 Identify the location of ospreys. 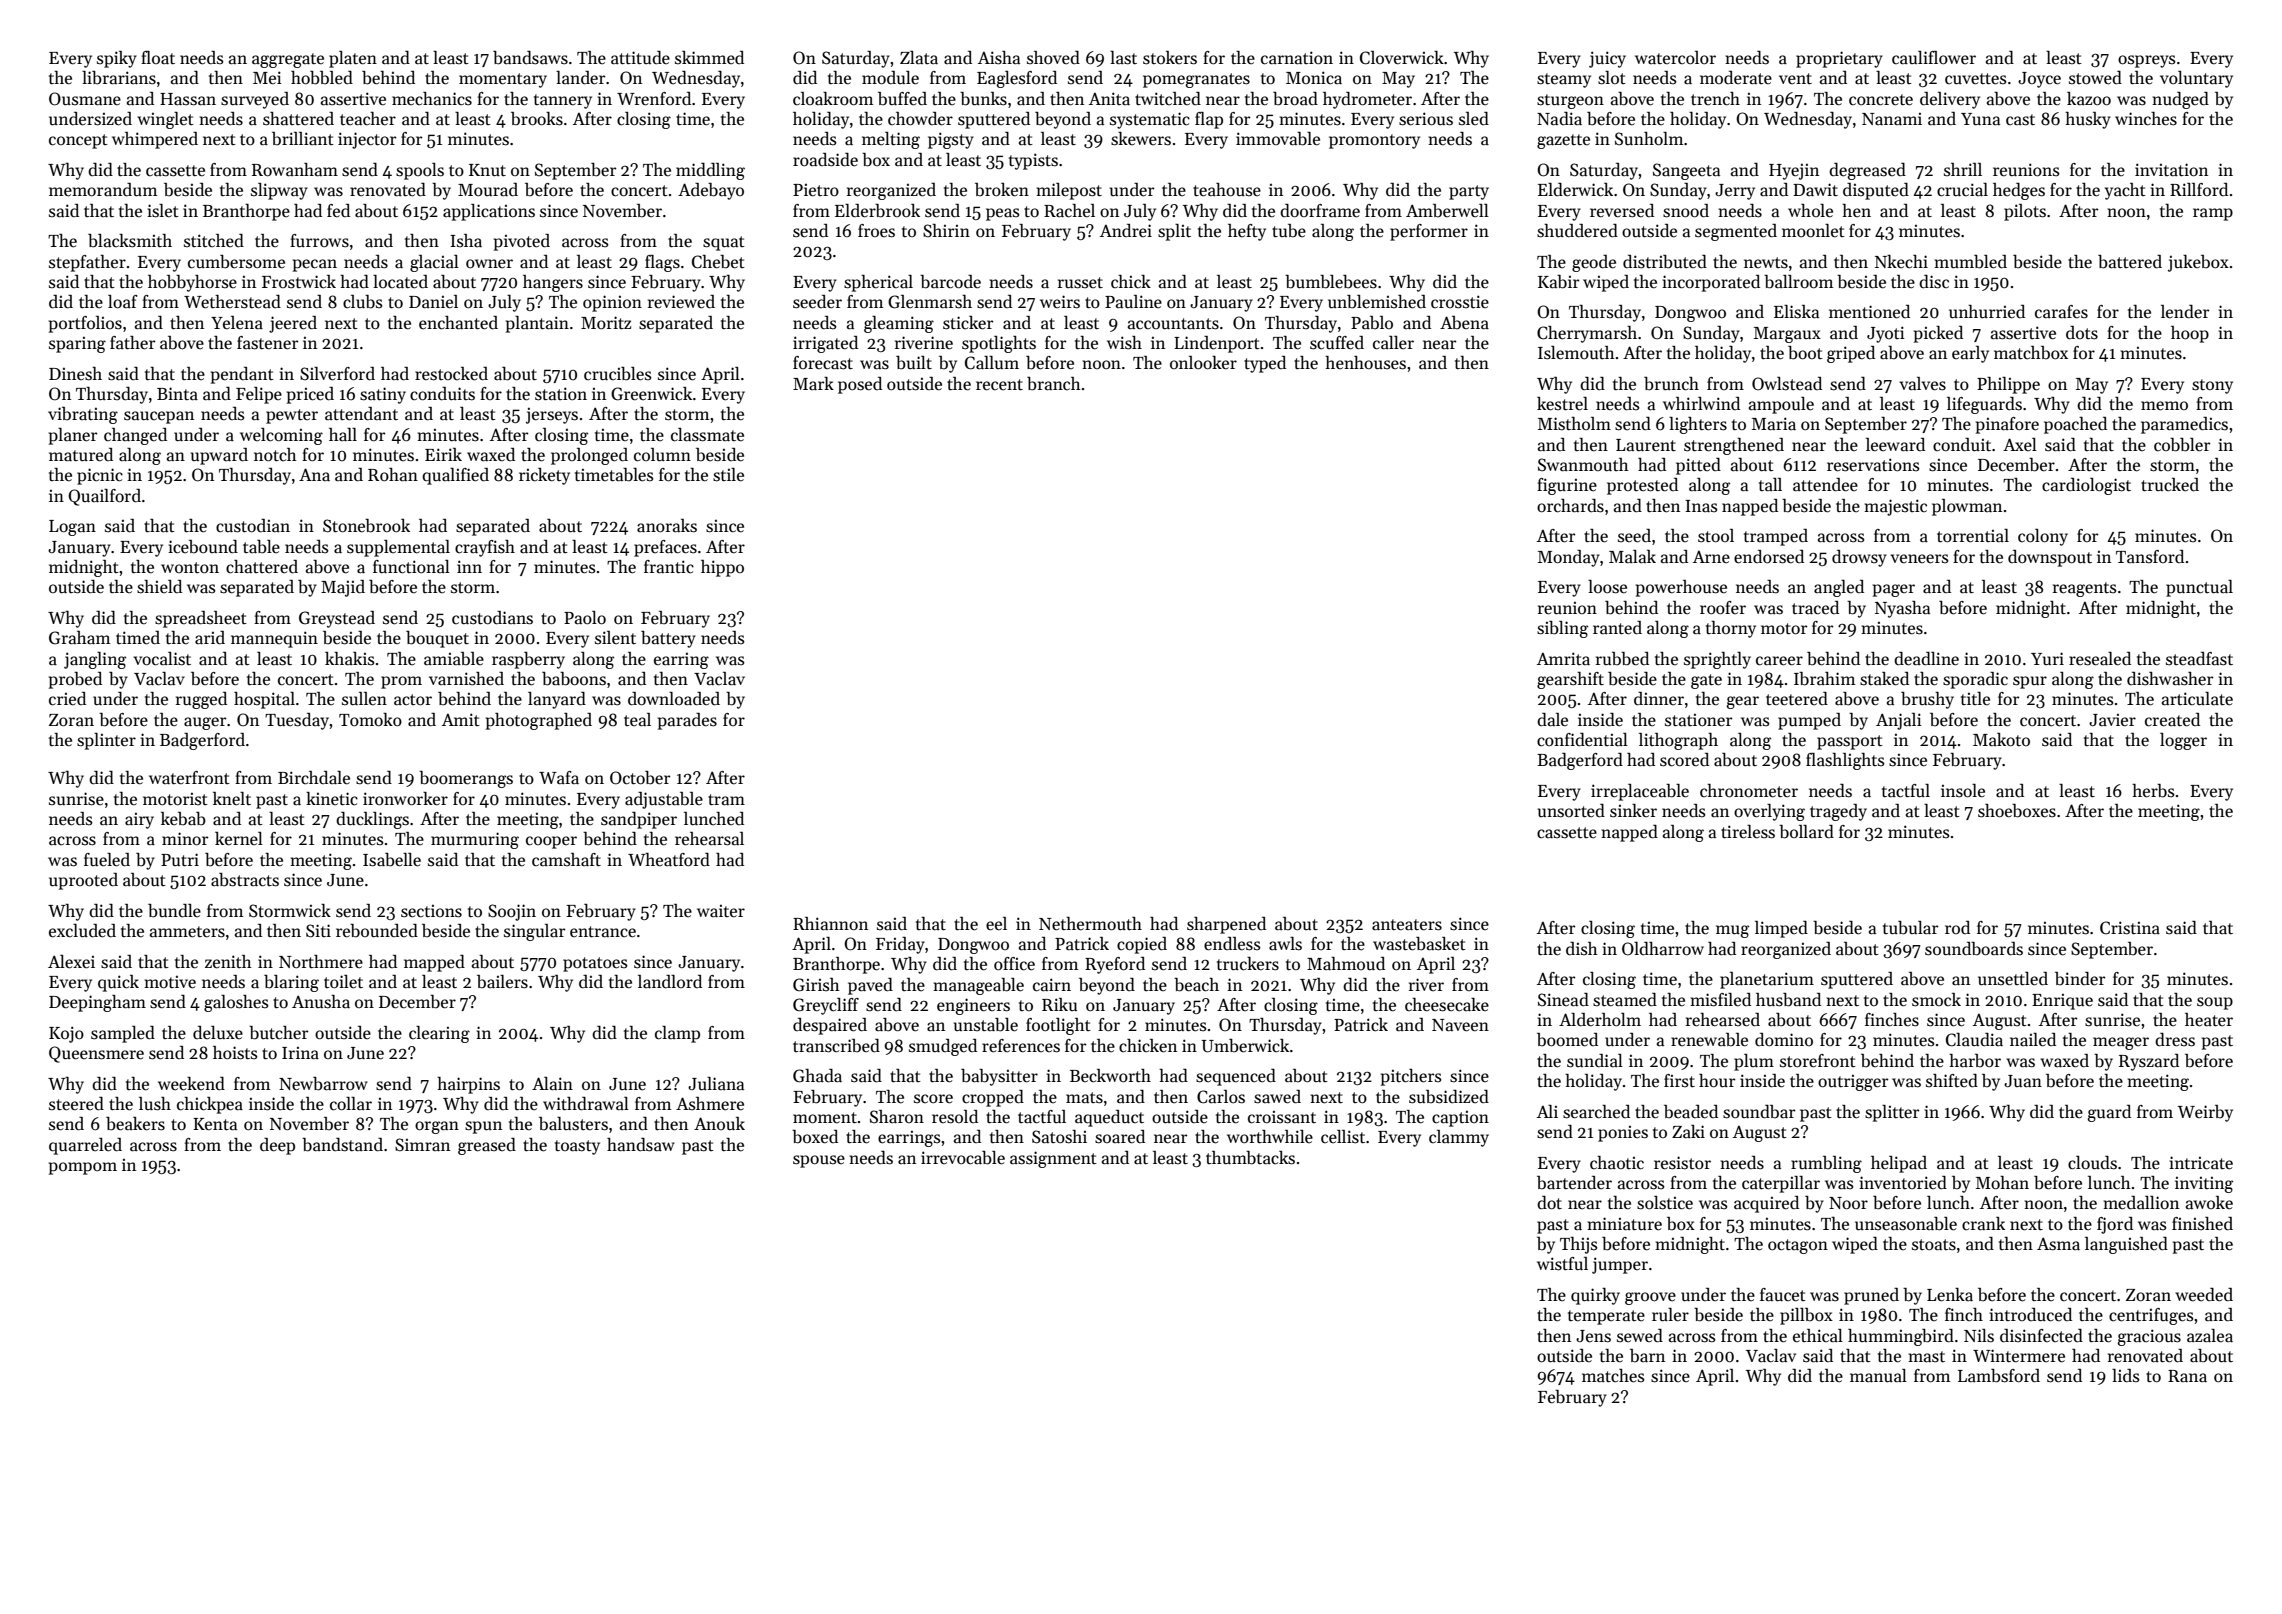
(2147, 61).
